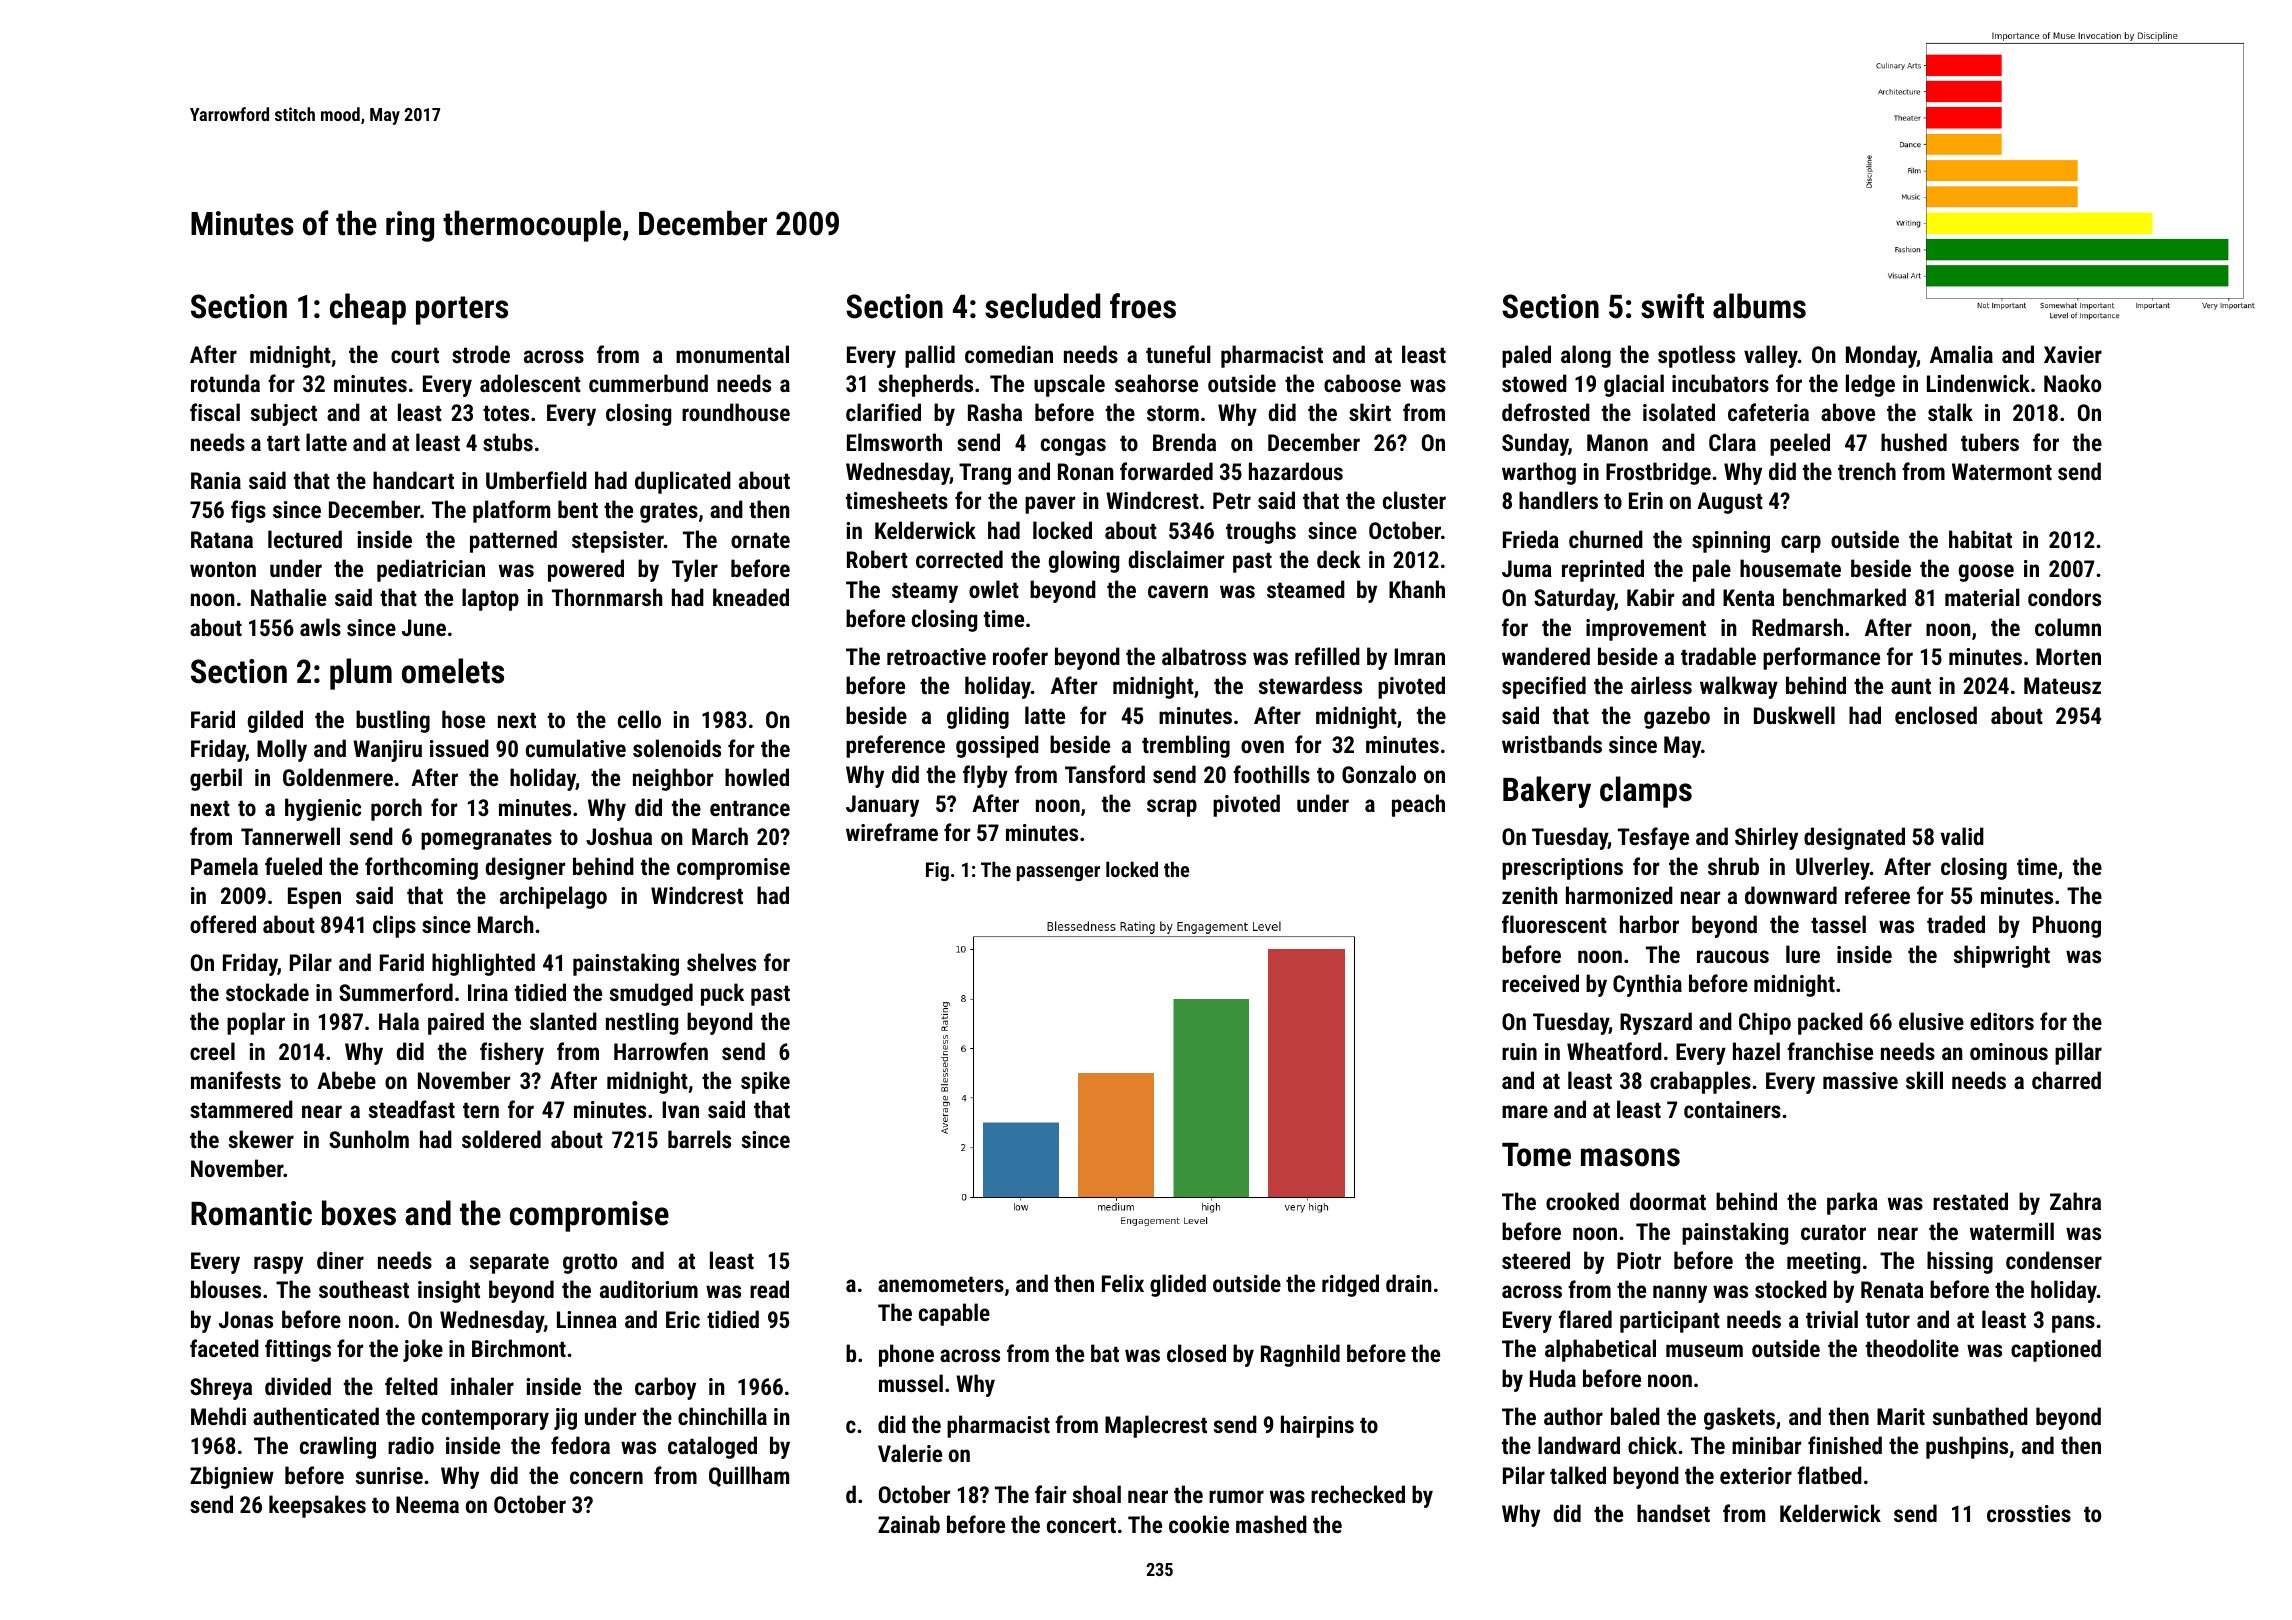 The width and height of the screenshot is (2292, 1620). Describe the element at coordinates (427, 1504) in the screenshot. I see `Neema` at that location.
